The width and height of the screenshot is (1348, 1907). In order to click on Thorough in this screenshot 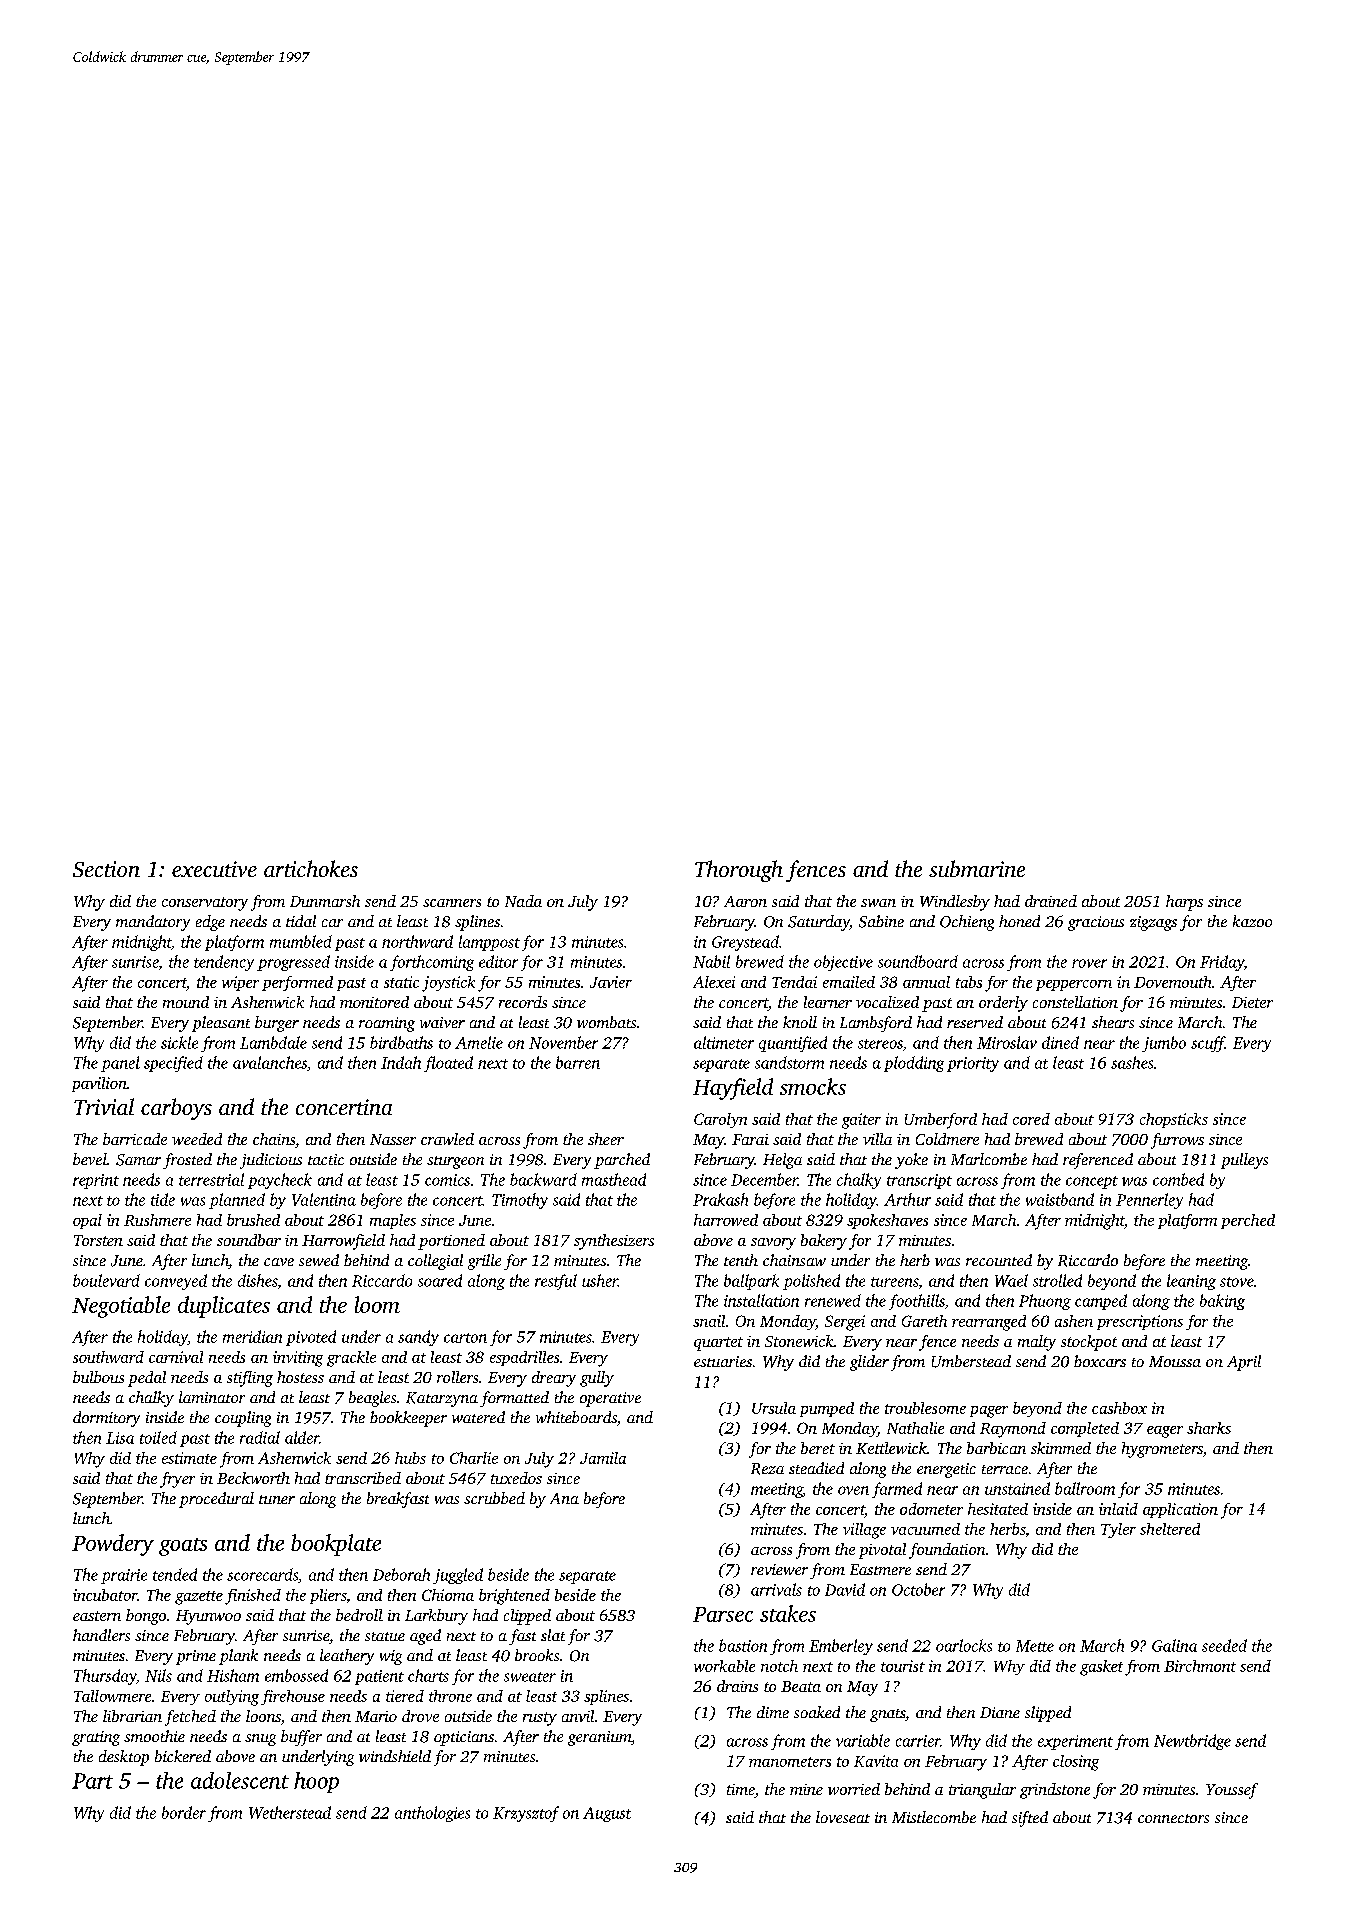, I will do `click(739, 871)`.
